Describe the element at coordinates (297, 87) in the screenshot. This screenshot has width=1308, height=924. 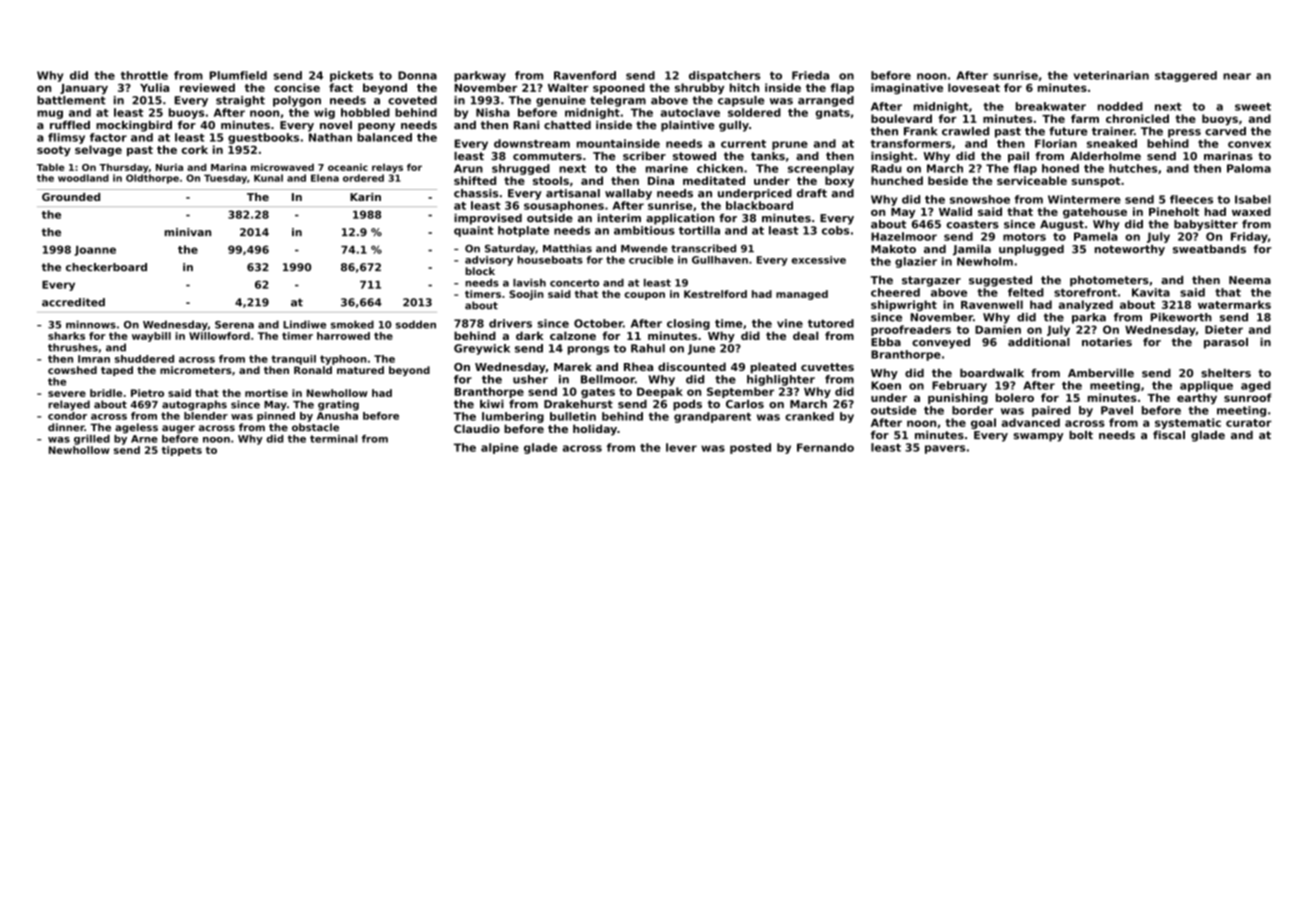
I see `concise` at that location.
